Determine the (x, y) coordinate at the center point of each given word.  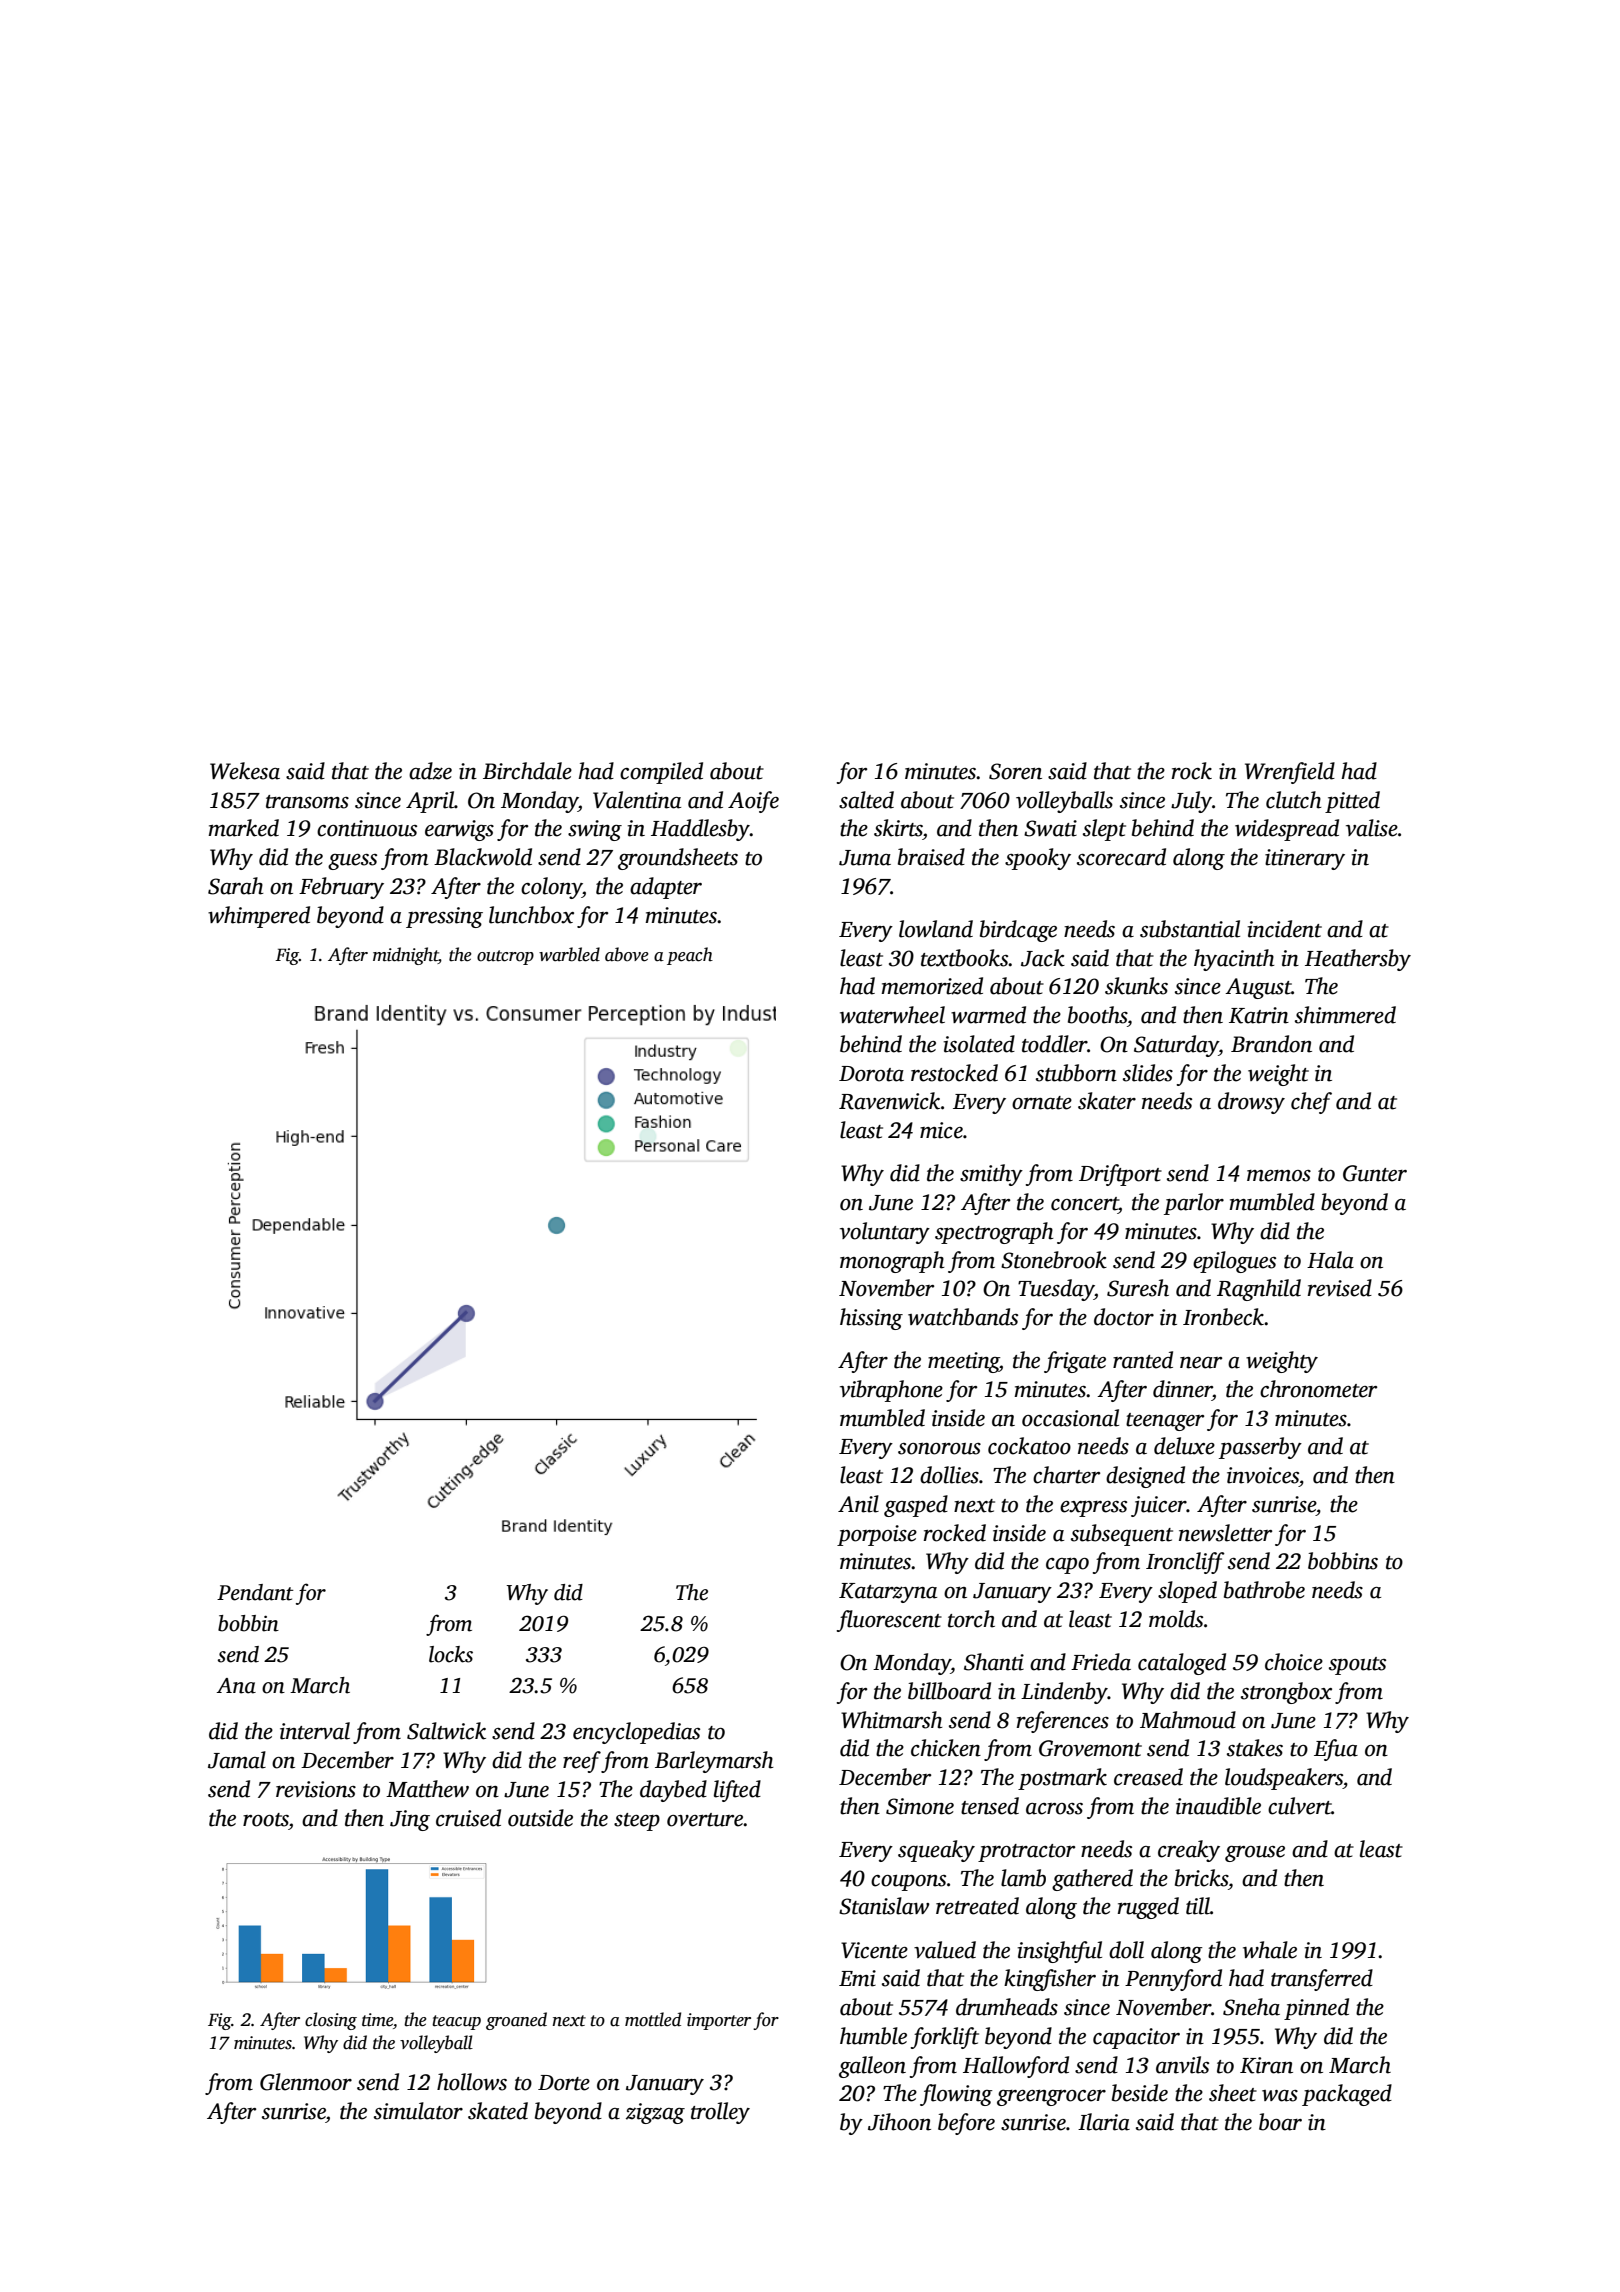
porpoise (877, 1535)
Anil (858, 1504)
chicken (946, 1748)
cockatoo (1029, 1446)
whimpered (259, 917)
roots (266, 1820)
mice (941, 1130)
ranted (1143, 1360)
